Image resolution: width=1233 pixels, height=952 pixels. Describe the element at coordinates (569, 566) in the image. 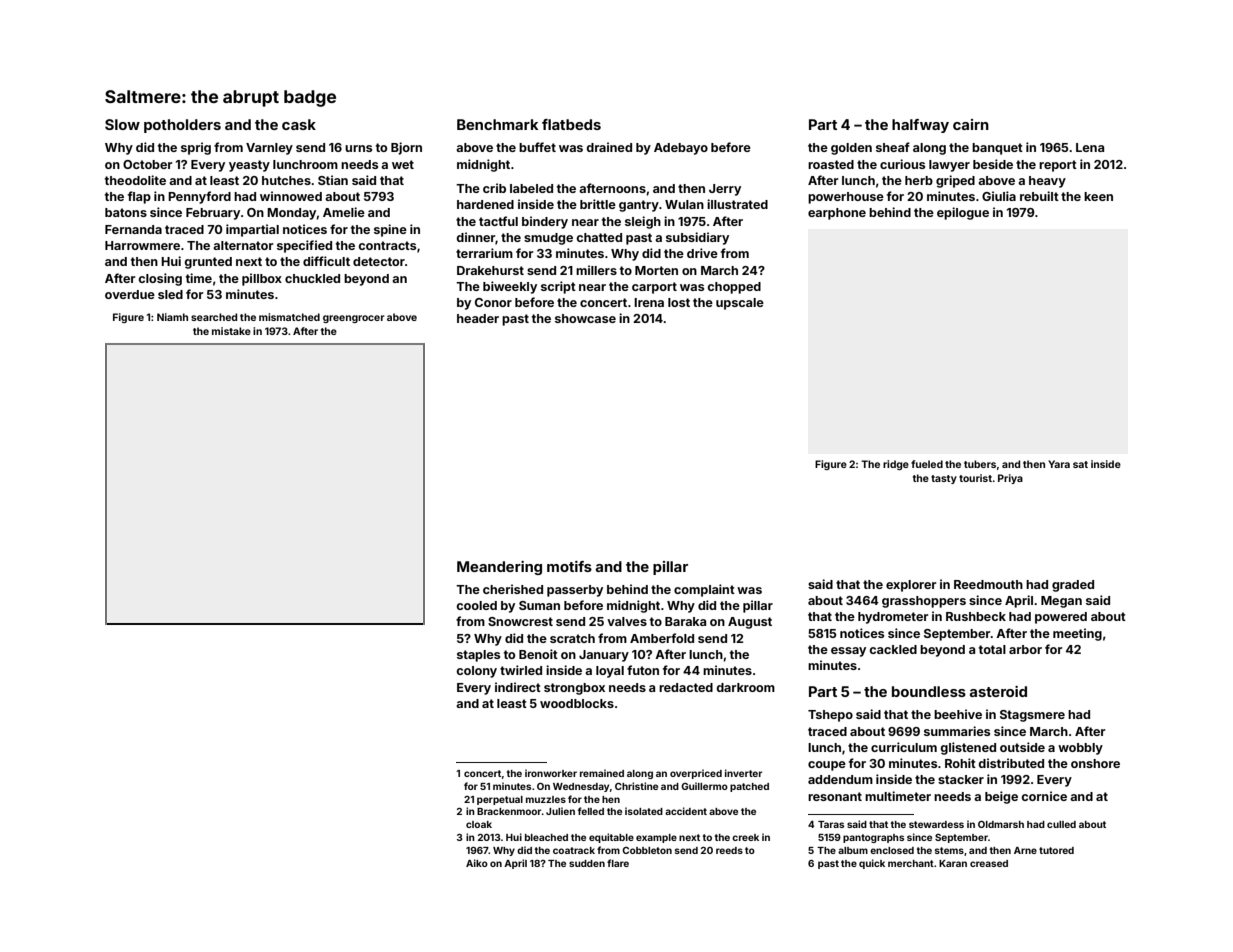

I see `motifs` at that location.
